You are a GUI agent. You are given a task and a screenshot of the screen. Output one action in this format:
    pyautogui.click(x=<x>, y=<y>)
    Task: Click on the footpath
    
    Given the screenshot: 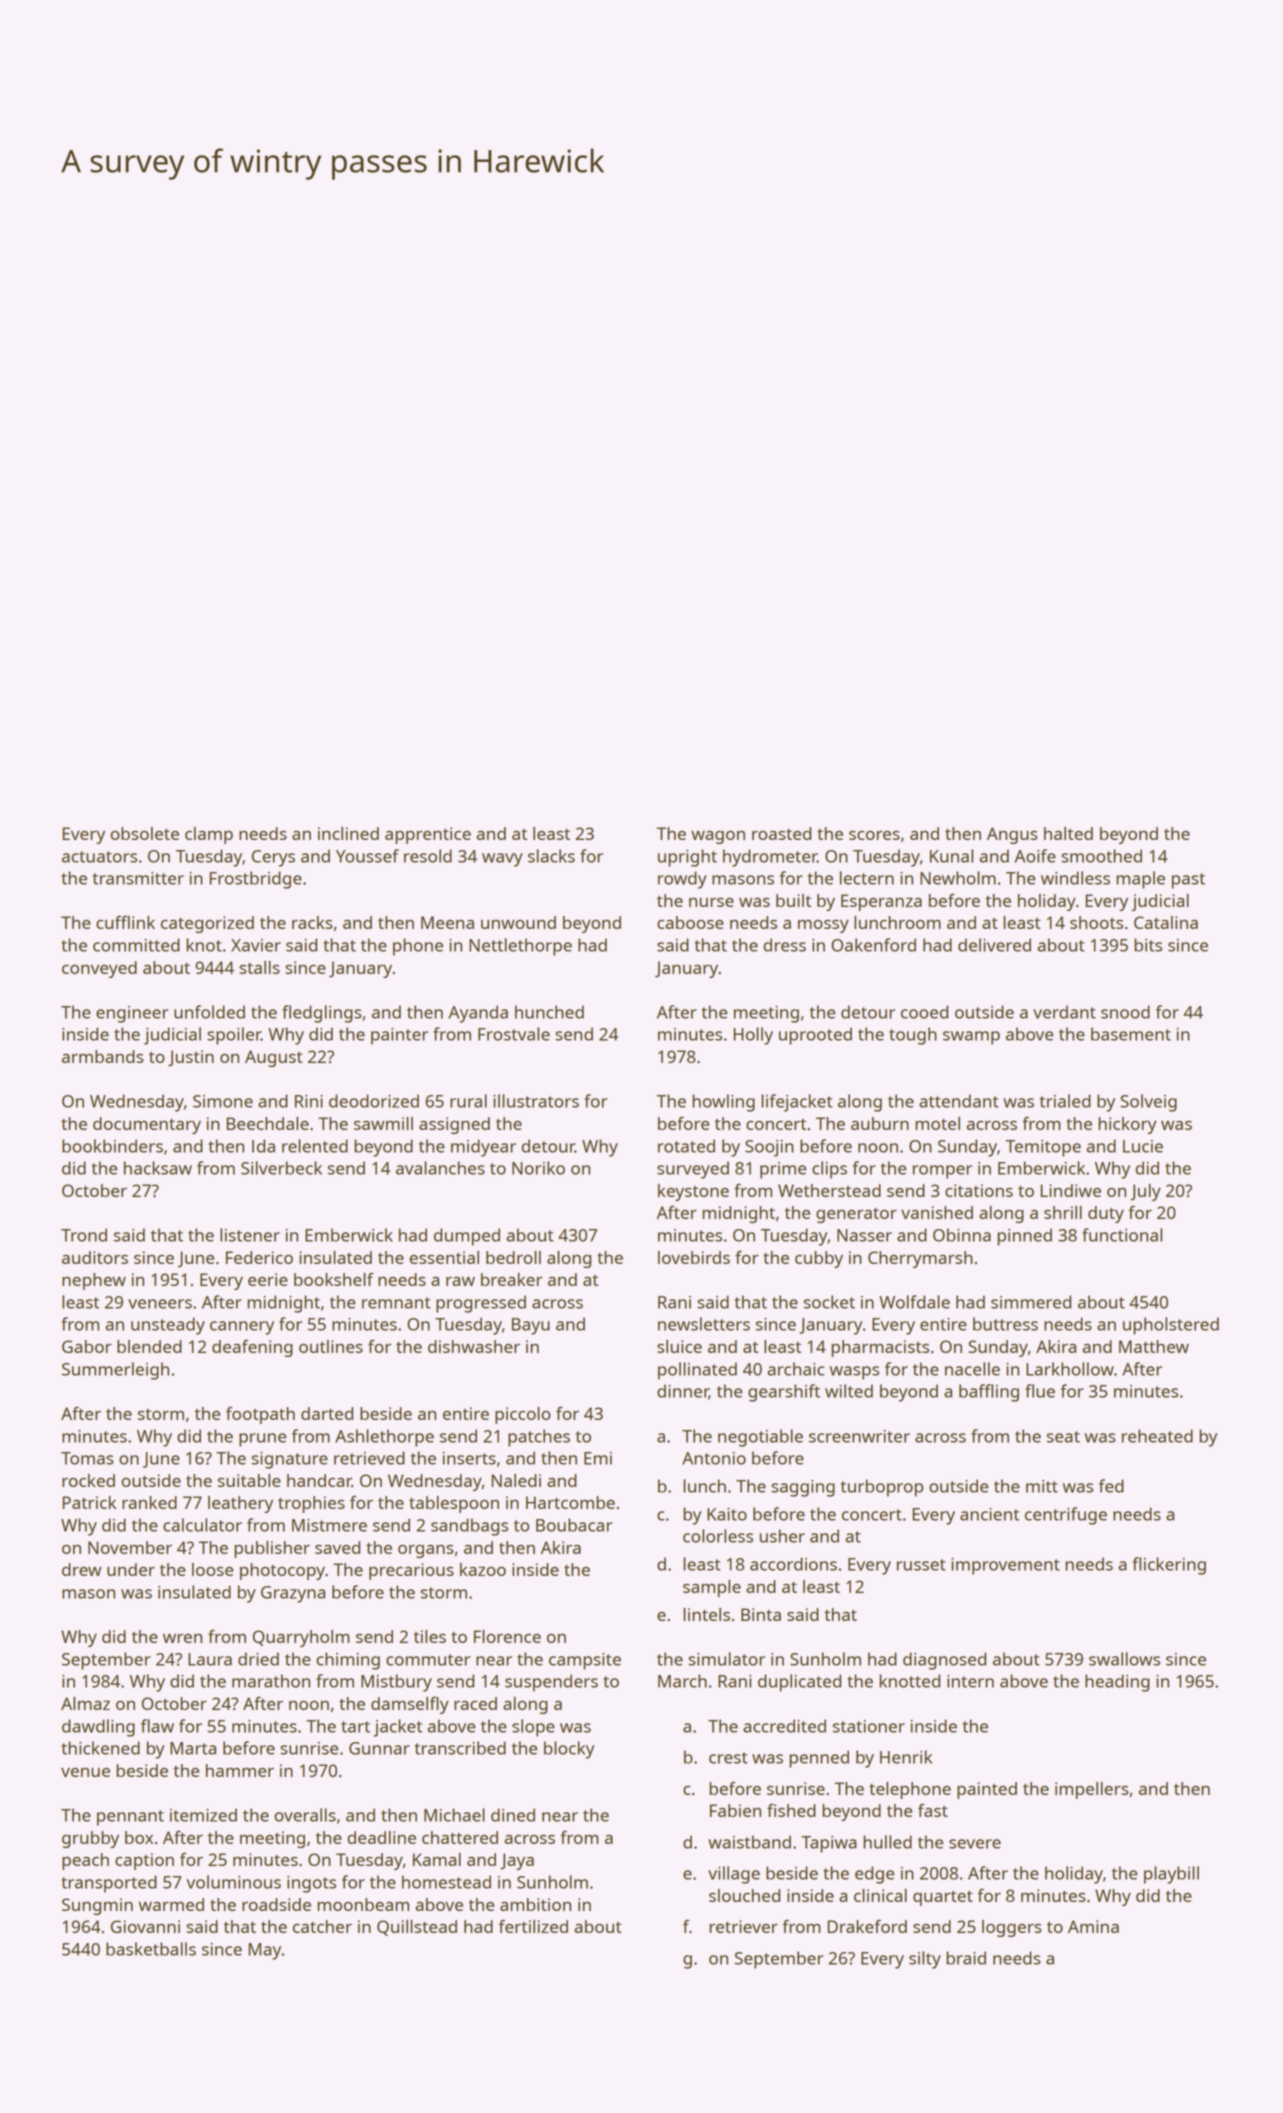 What is the action you would take?
    pyautogui.click(x=260, y=1415)
